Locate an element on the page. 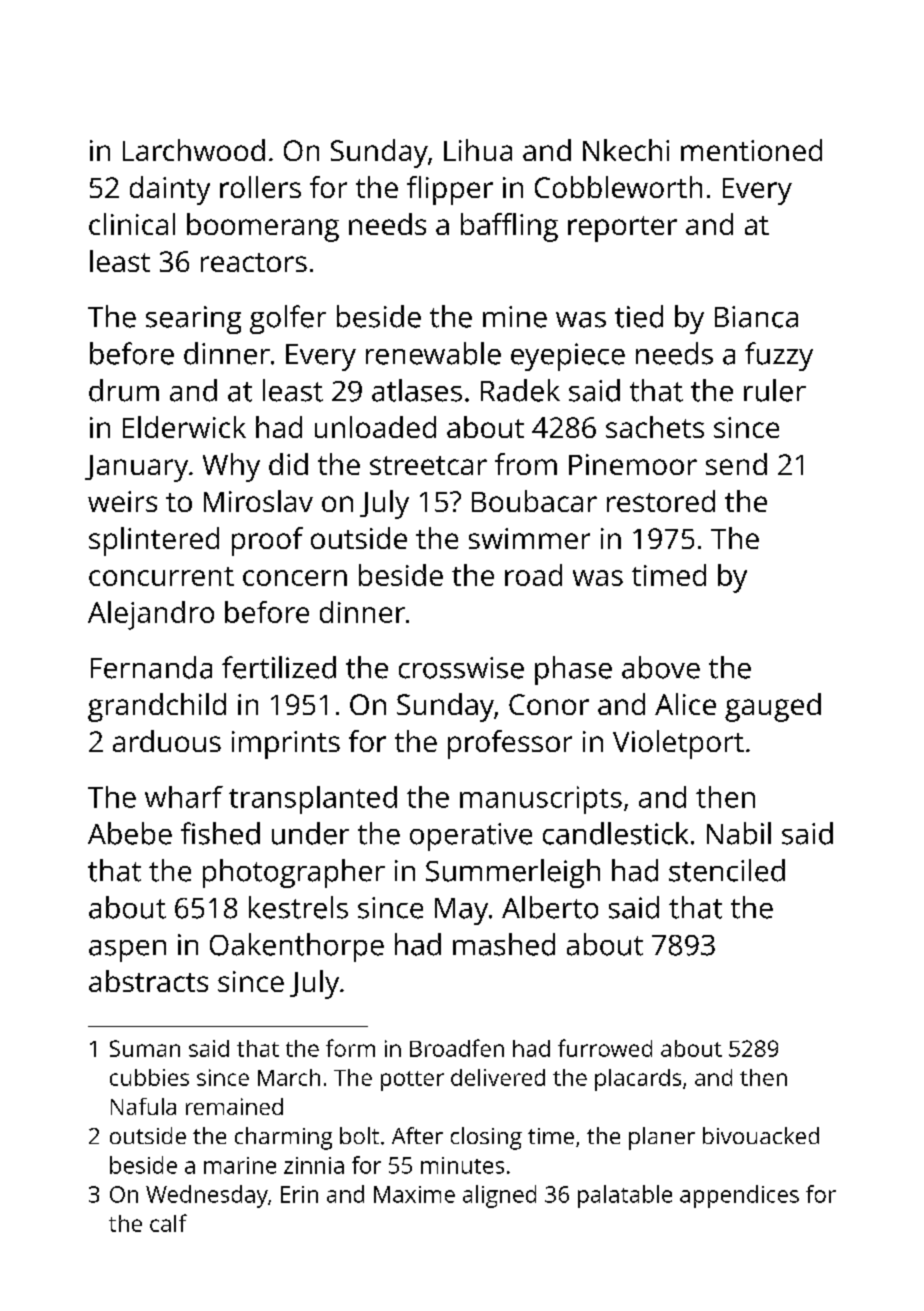 Image resolution: width=924 pixels, height=1311 pixels. from is located at coordinates (526, 464).
